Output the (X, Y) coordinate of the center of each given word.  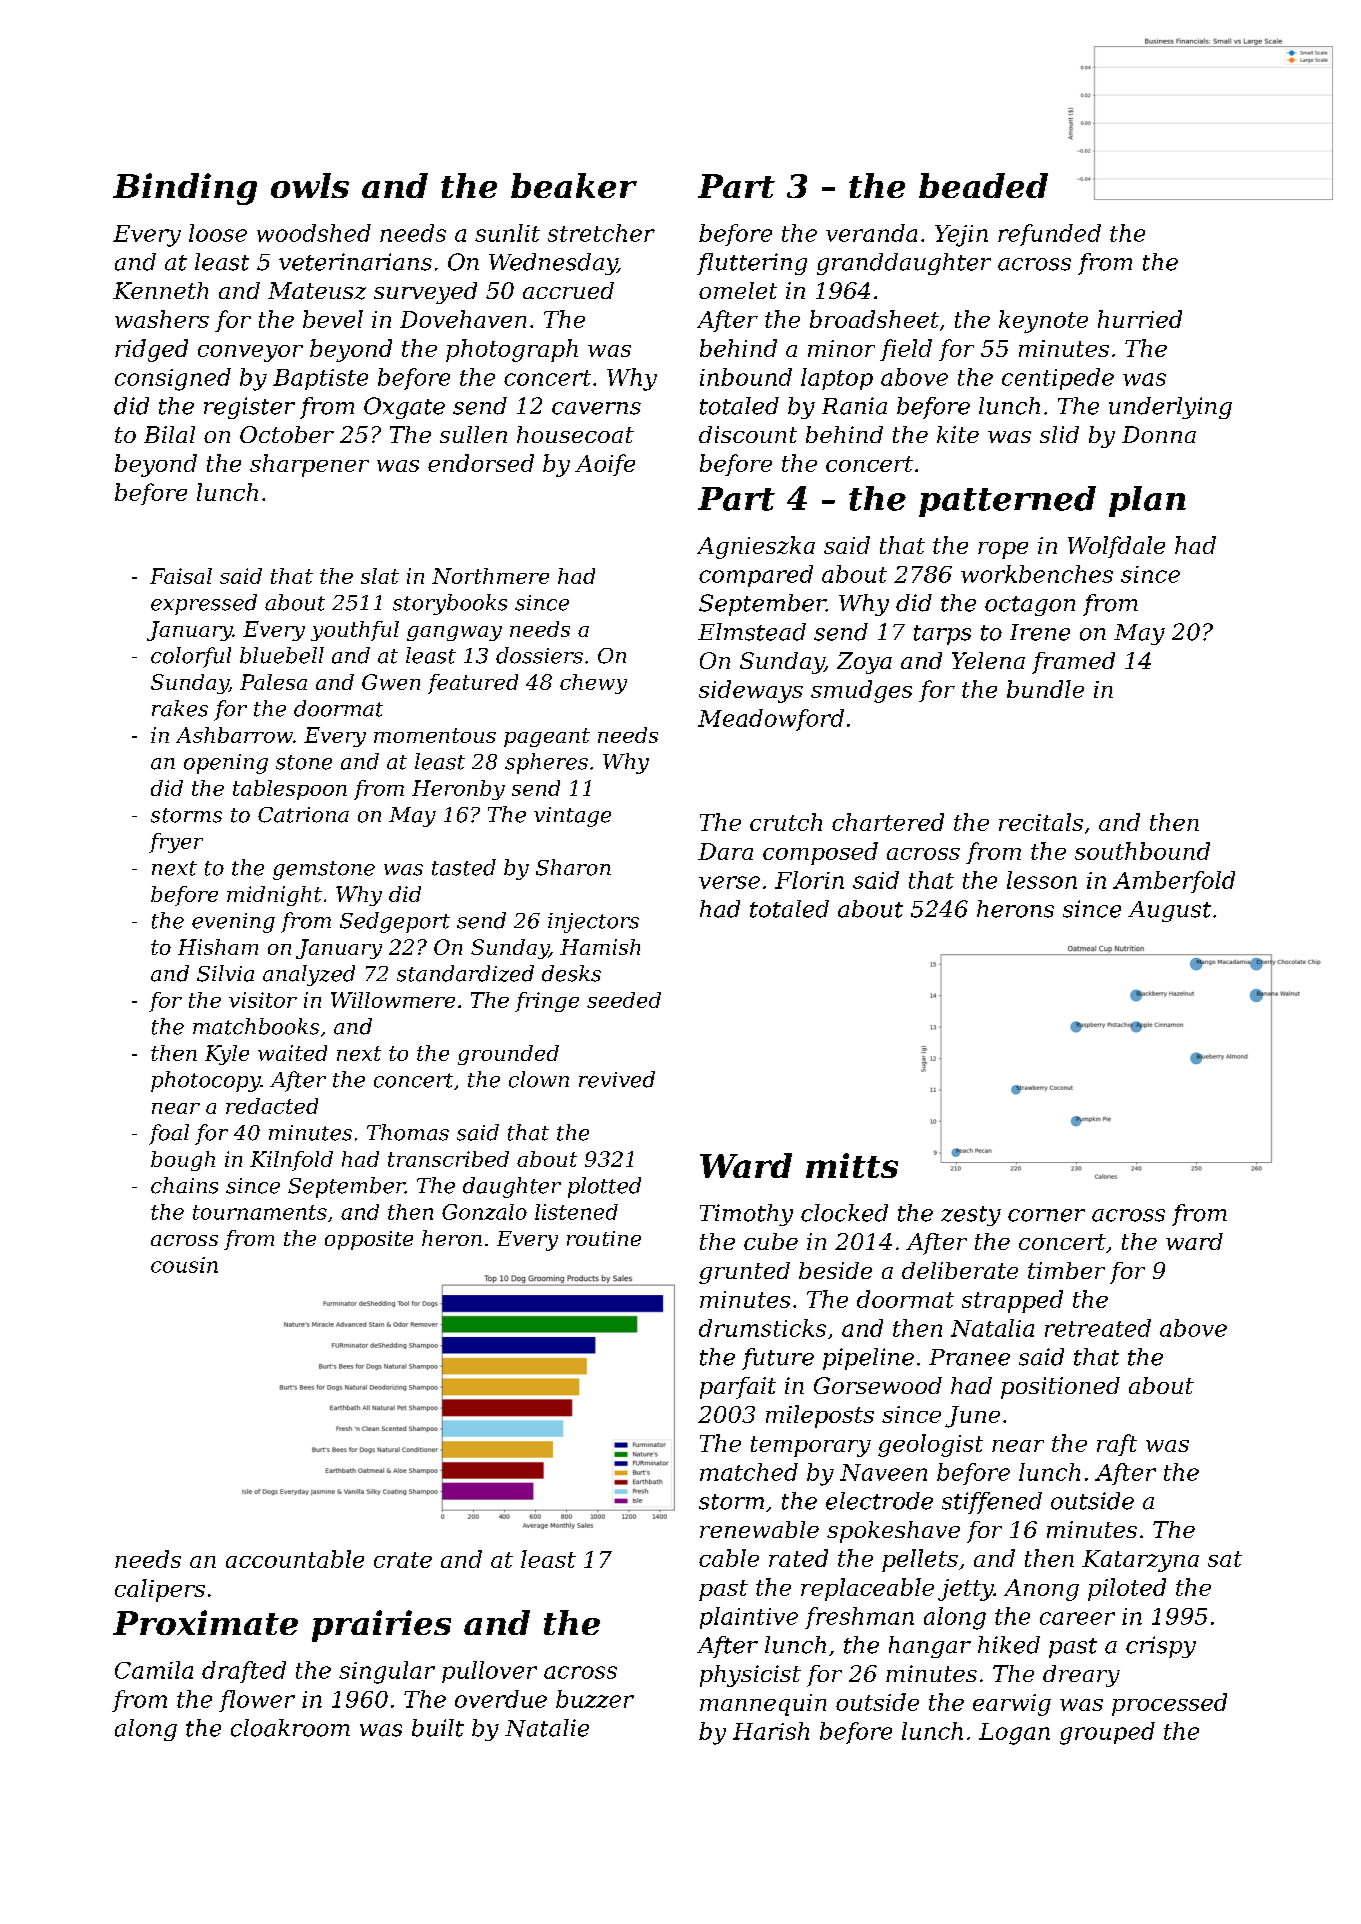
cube (771, 1241)
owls (310, 185)
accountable (295, 1559)
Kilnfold (291, 1161)
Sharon (573, 867)
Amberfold (1174, 882)
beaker (574, 185)
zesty (971, 1216)
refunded (1049, 235)
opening (226, 764)
